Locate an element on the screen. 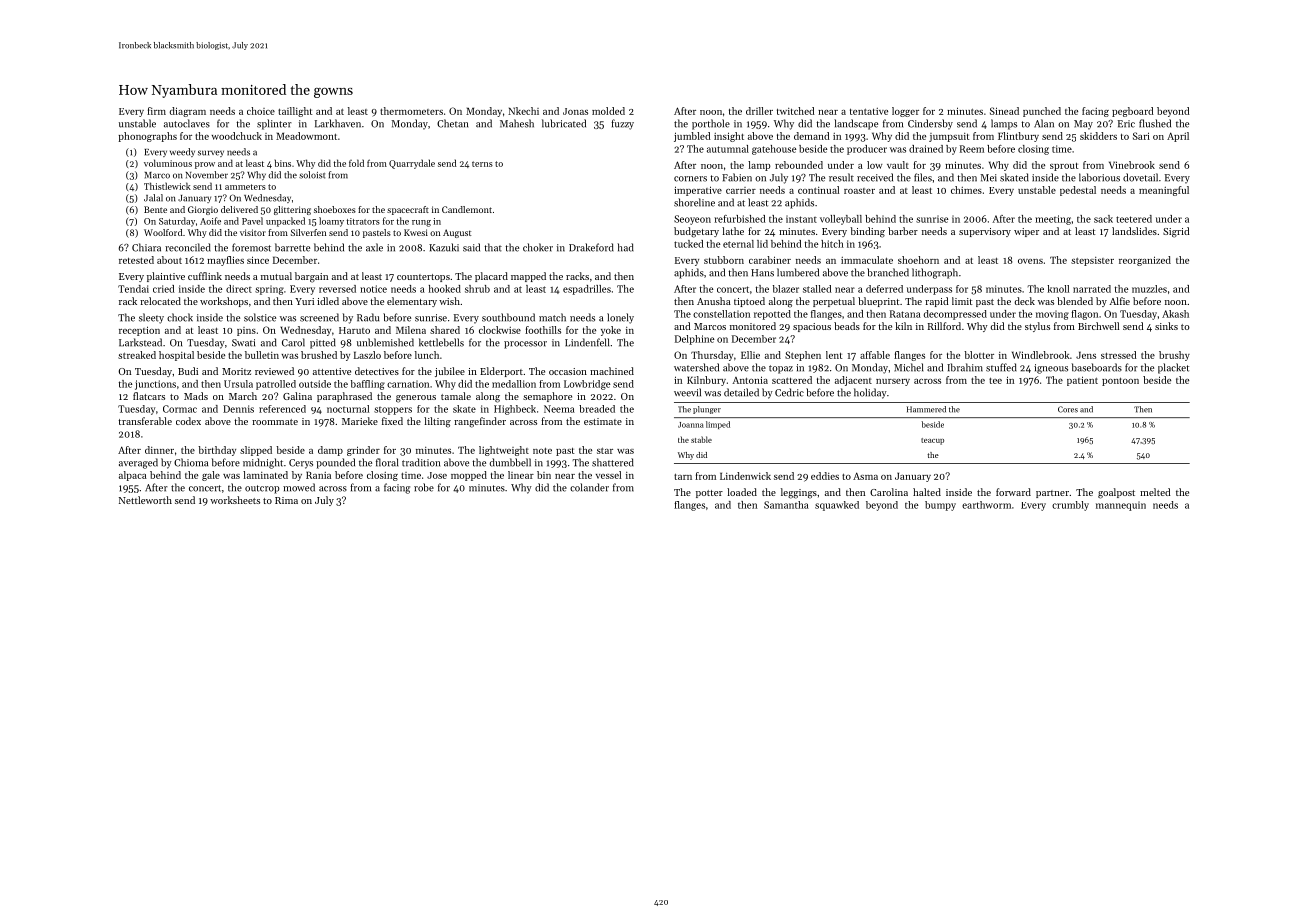  ovens is located at coordinates (1030, 261).
